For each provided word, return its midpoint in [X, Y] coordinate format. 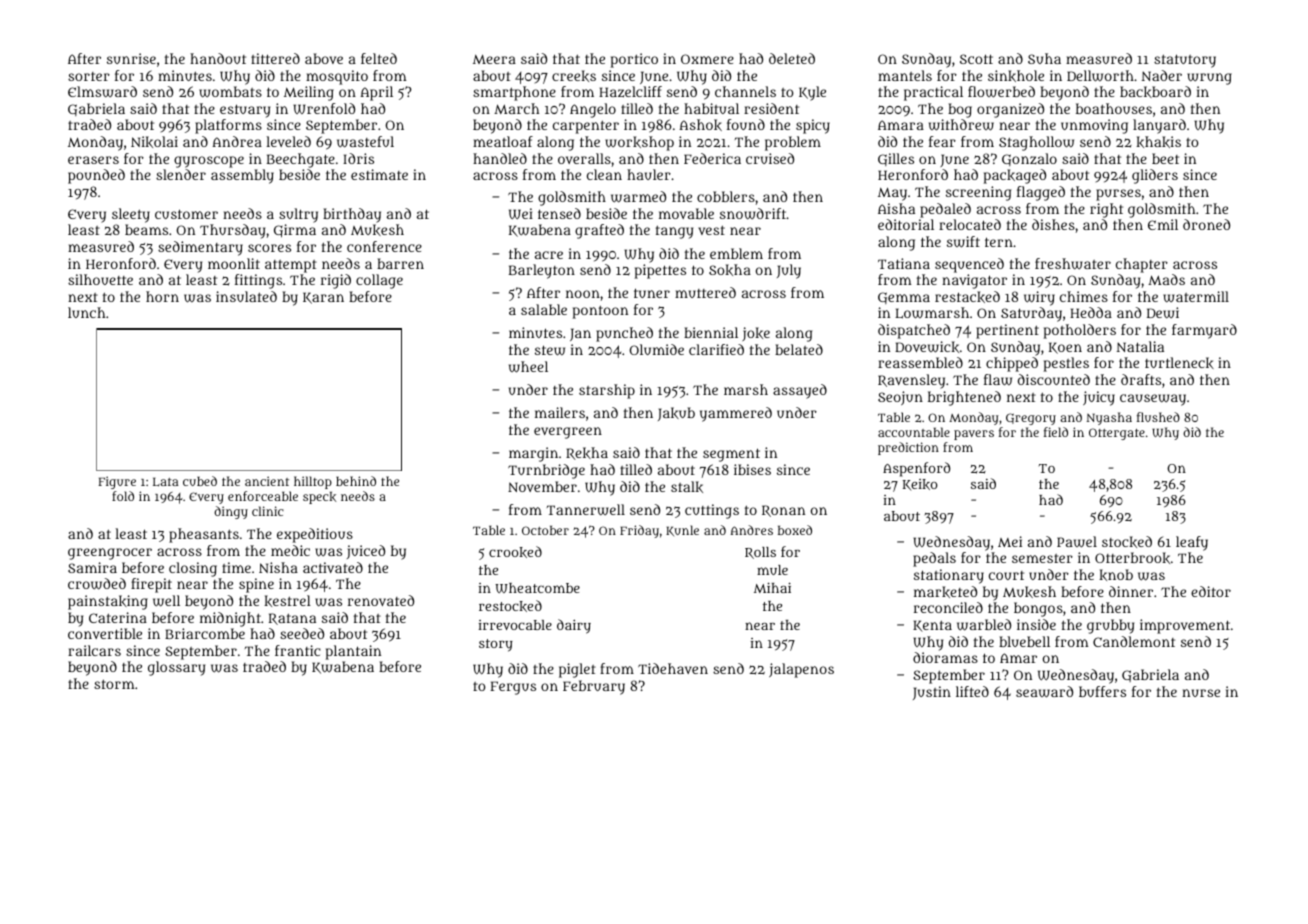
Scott [976, 59]
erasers [93, 160]
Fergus [513, 688]
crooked [515, 552]
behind [356, 481]
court [1006, 575]
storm [114, 684]
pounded [96, 176]
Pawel [1077, 542]
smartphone [514, 93]
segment [731, 455]
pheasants [204, 535]
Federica [712, 158]
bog [960, 110]
